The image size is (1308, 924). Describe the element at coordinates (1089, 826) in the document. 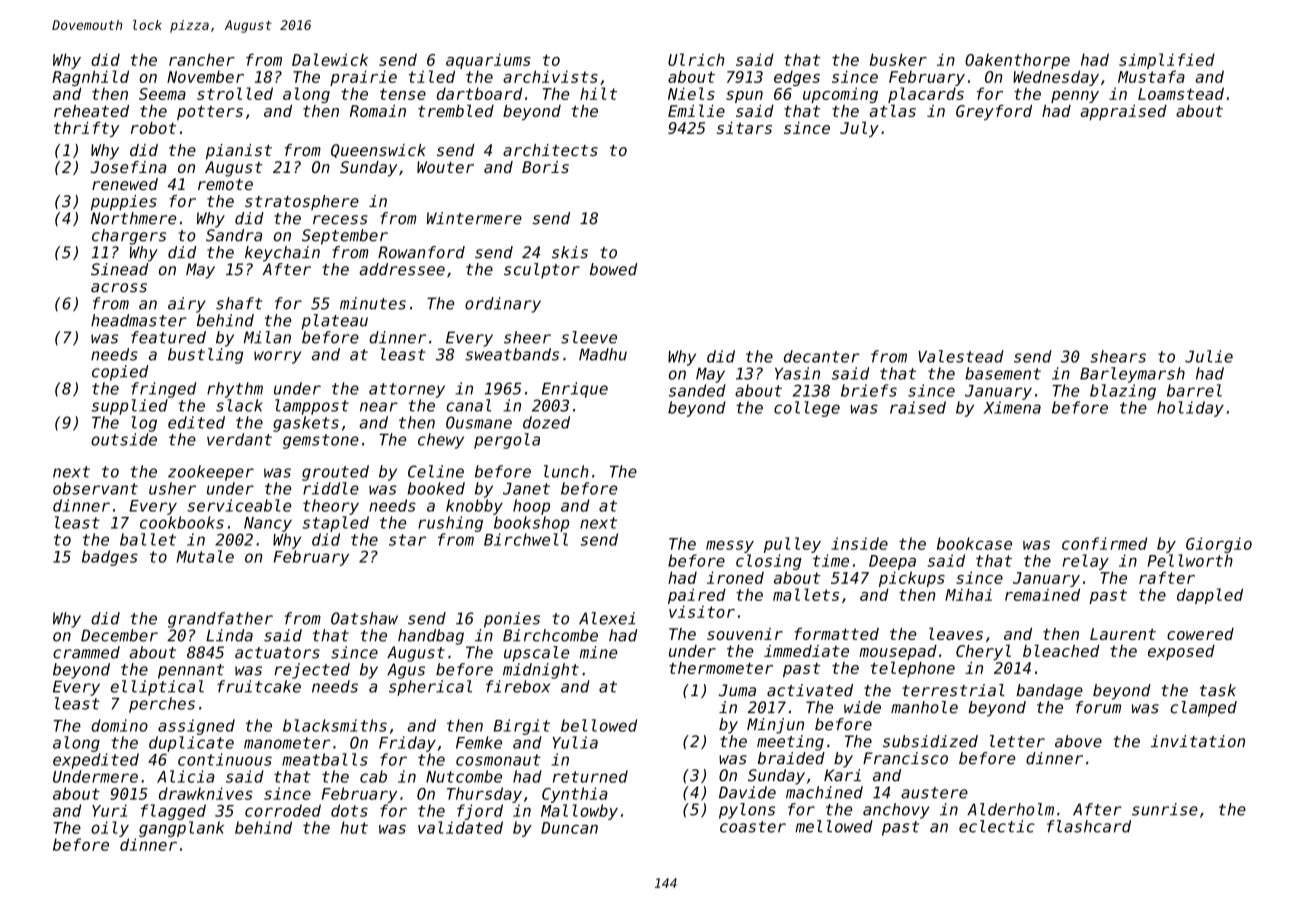

I see `flashcard` at that location.
